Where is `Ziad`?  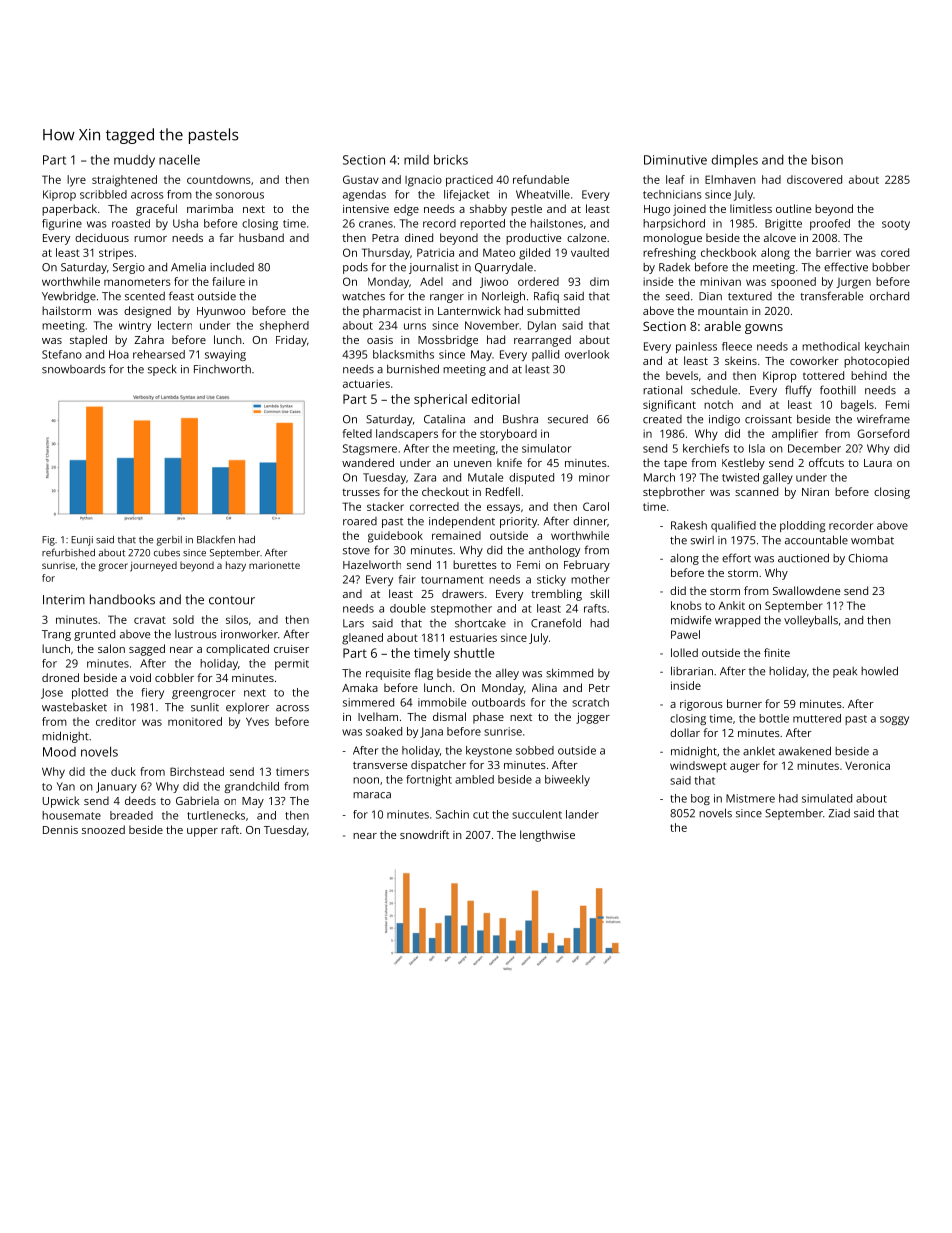 Ziad is located at coordinates (839, 813).
